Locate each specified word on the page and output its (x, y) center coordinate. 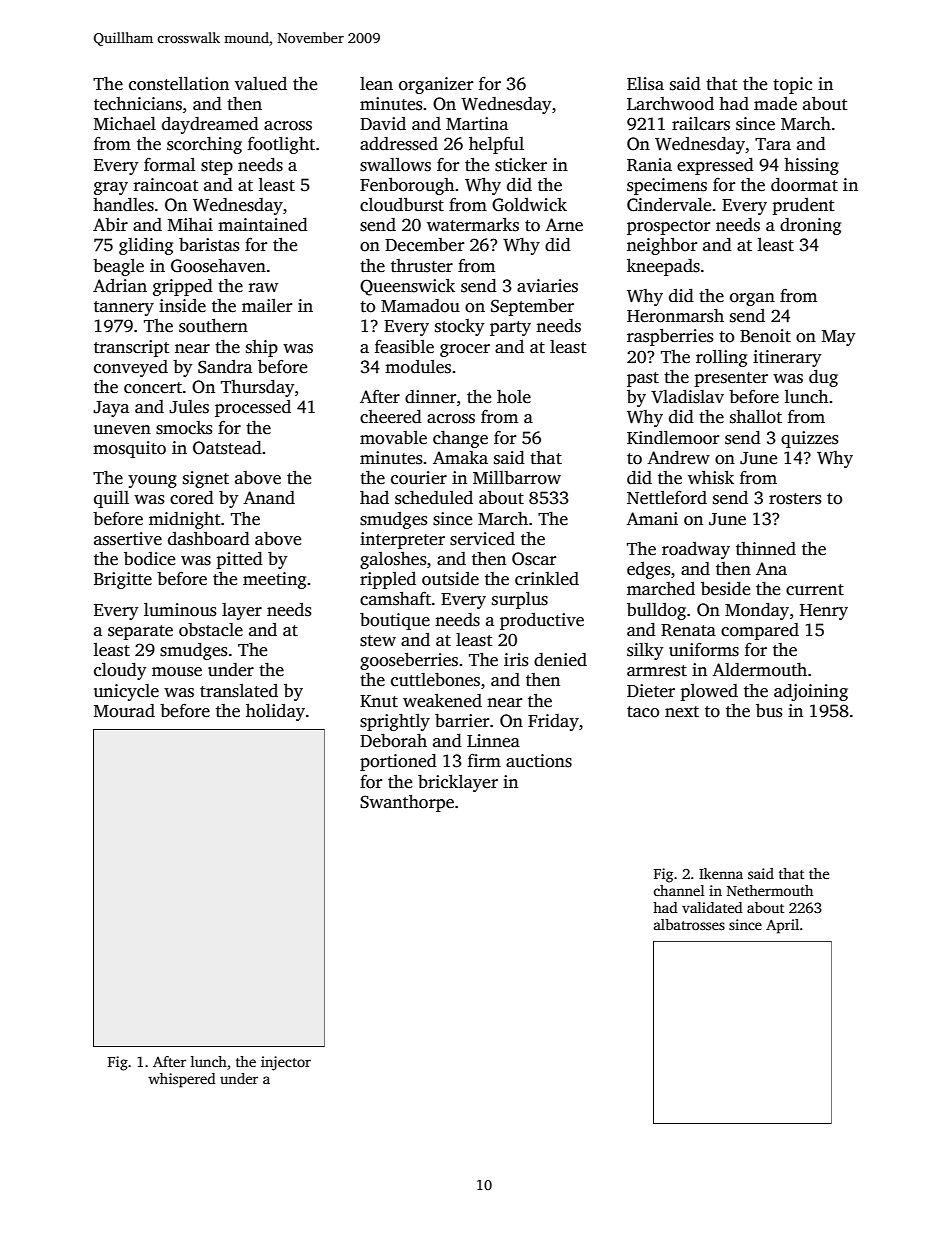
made (775, 104)
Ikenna (721, 873)
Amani (652, 518)
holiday (275, 712)
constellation (179, 84)
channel (679, 890)
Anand (269, 497)
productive (542, 621)
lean (376, 84)
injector (286, 1063)
